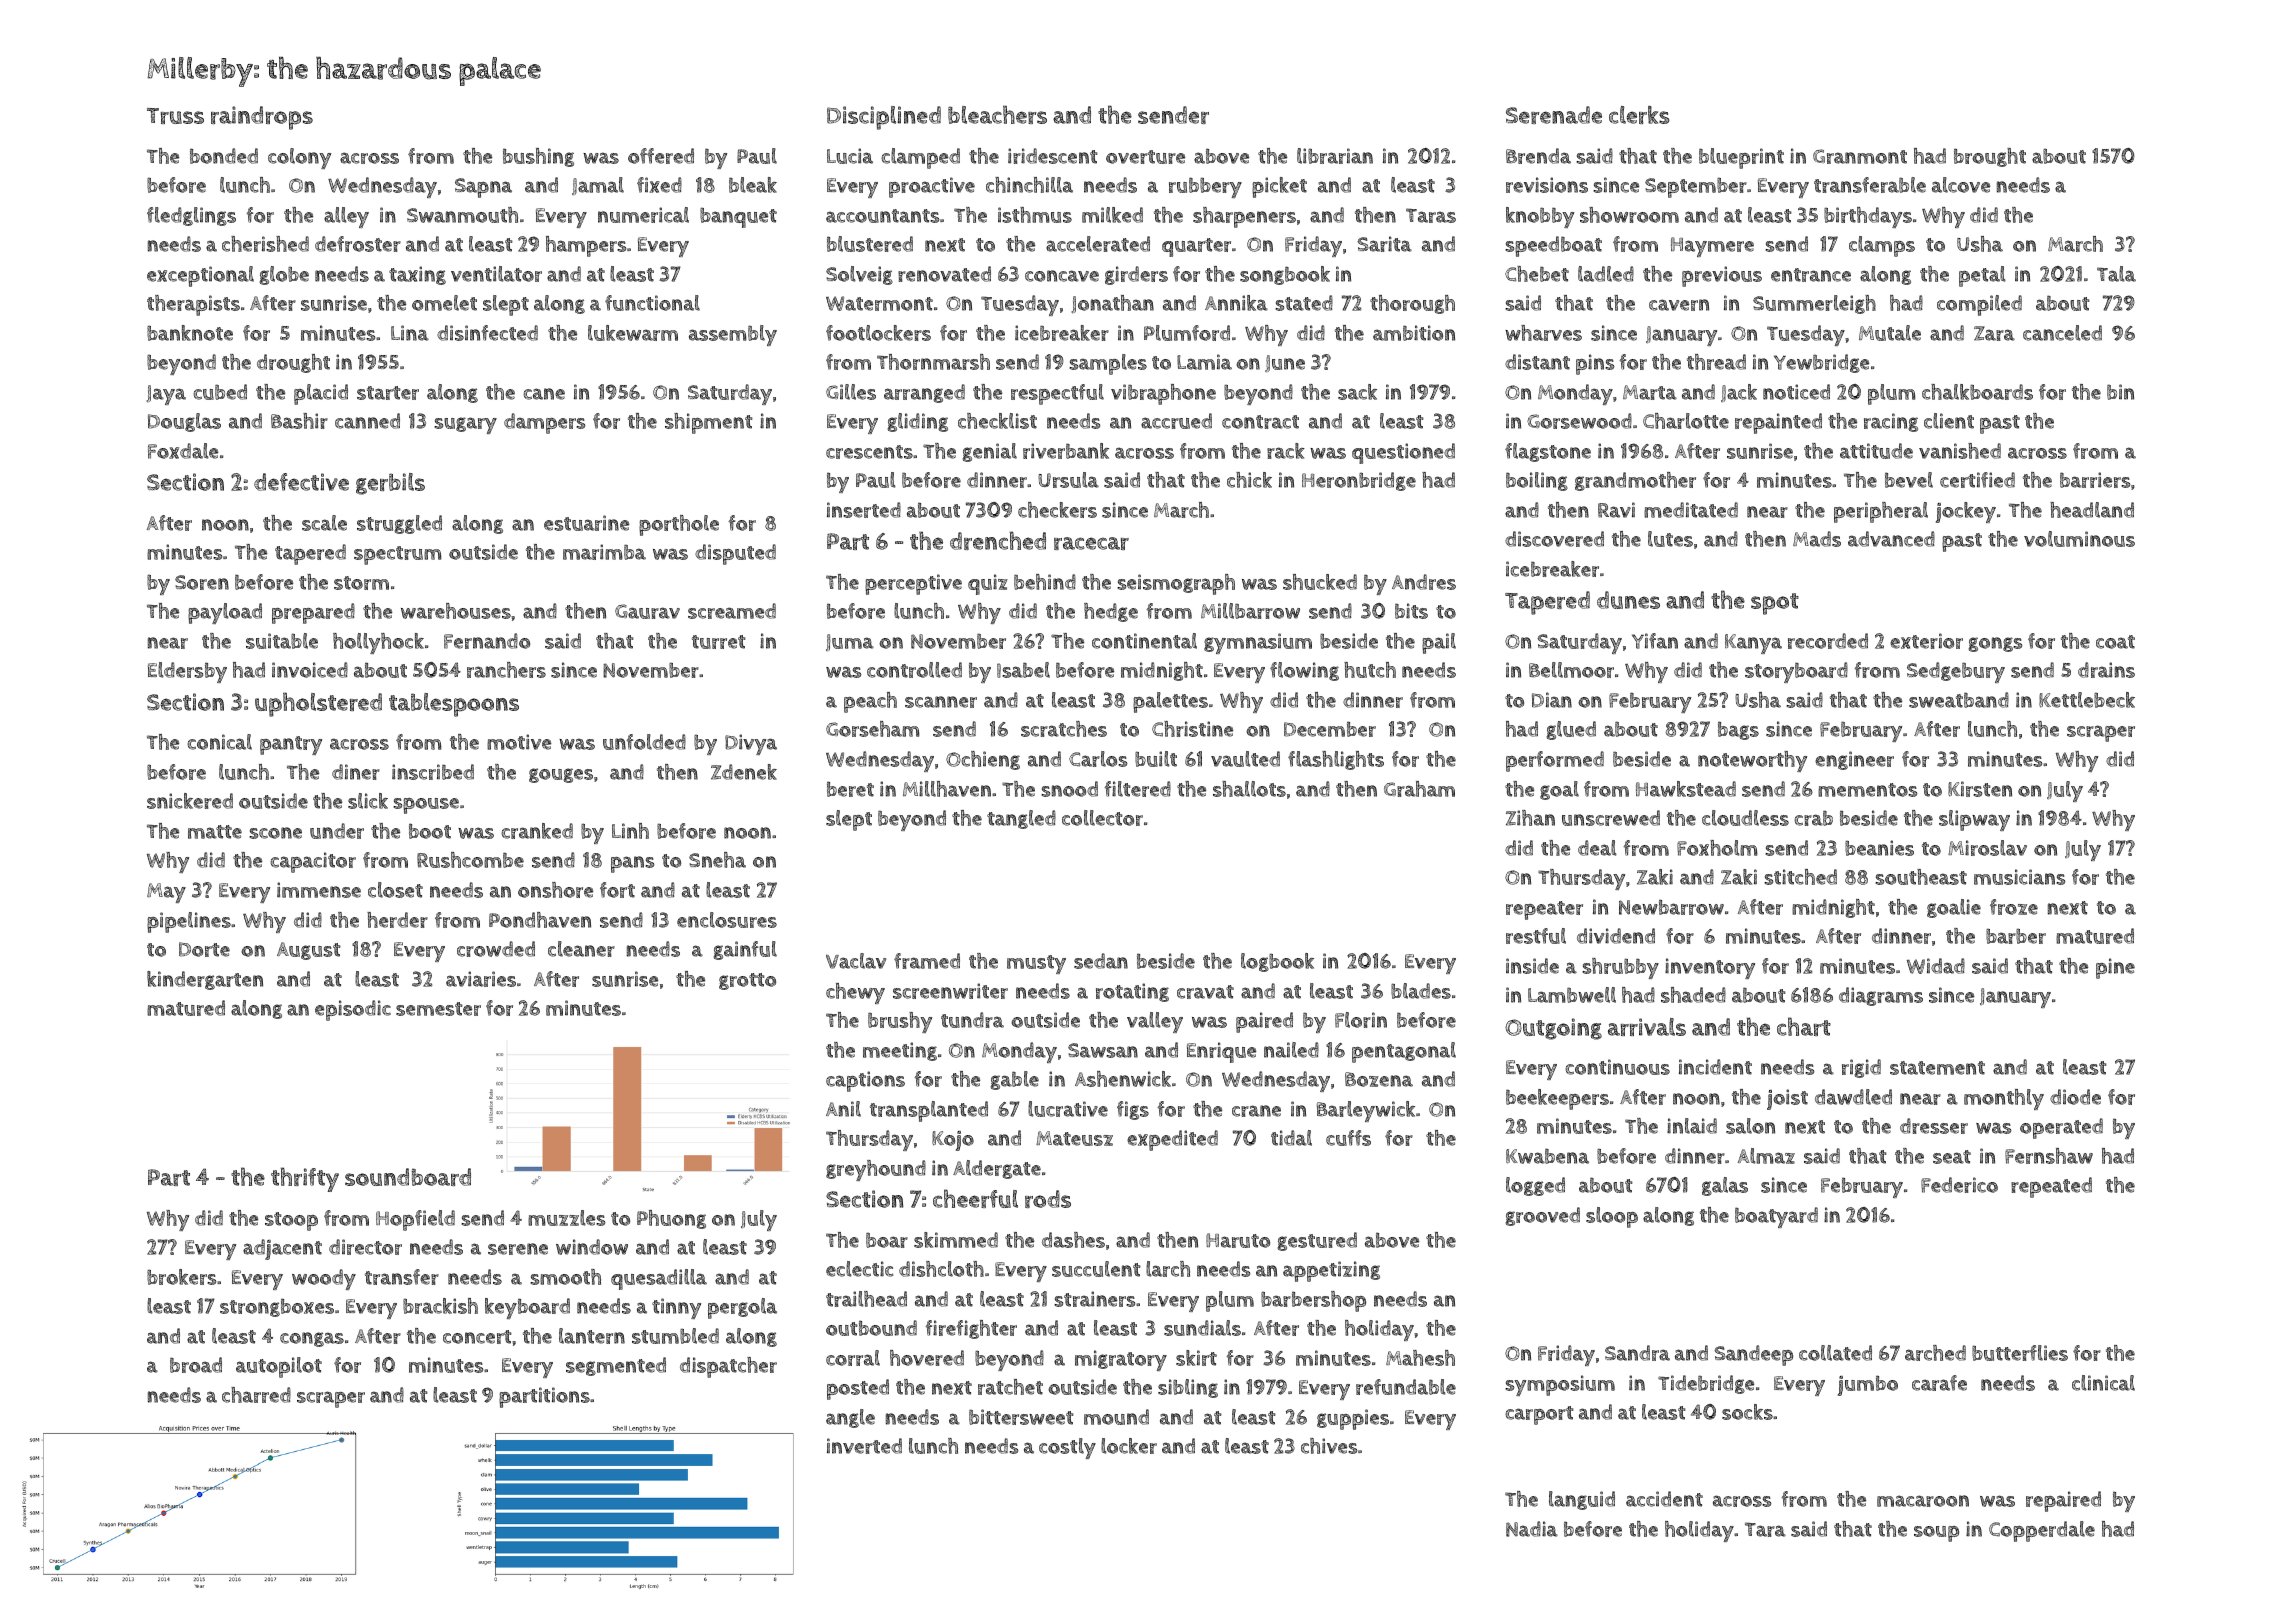 Image resolution: width=2282 pixels, height=1614 pixels. Describe the element at coordinates (864, 1446) in the screenshot. I see `inverted` at that location.
